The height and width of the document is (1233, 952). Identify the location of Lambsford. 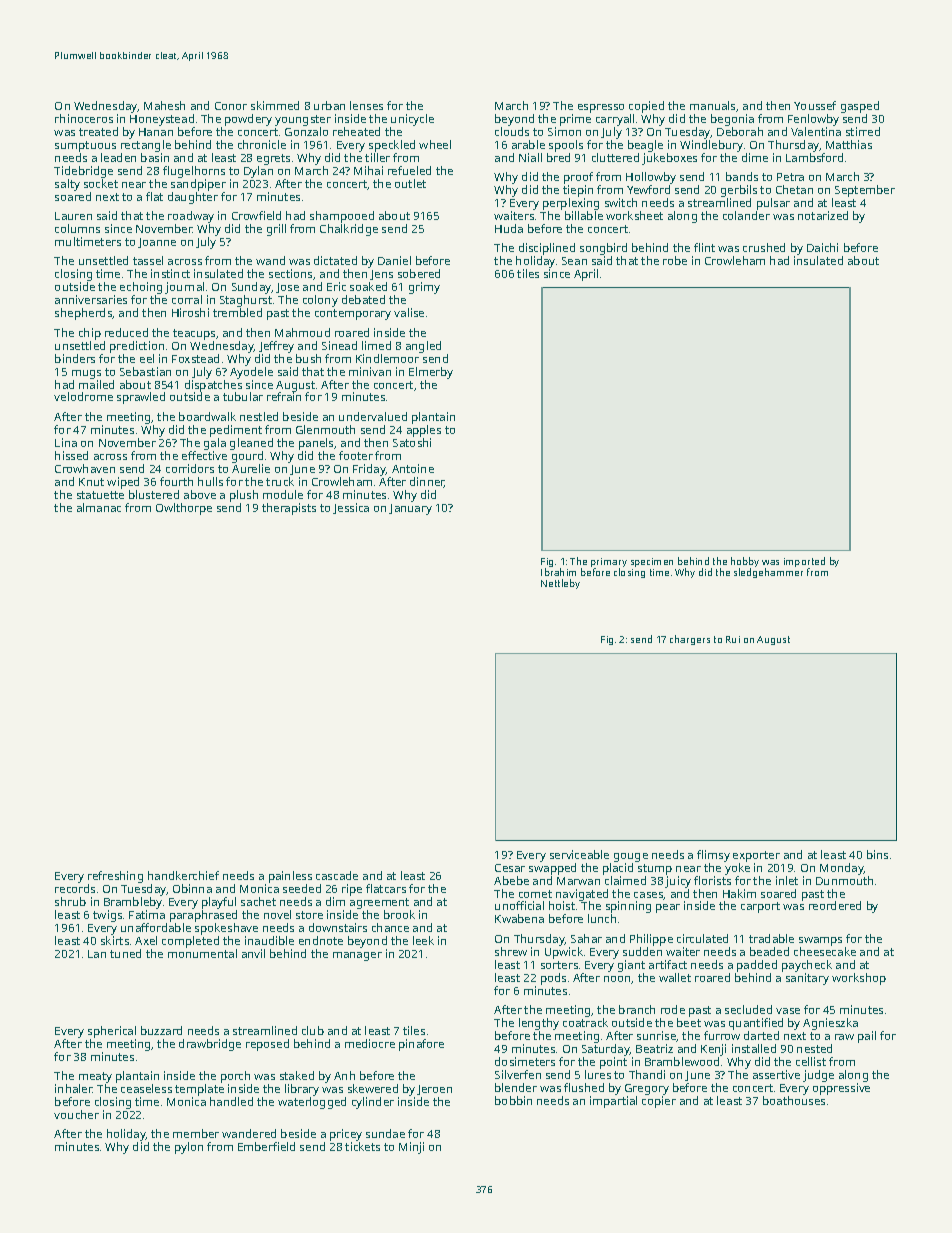
(814, 157).
